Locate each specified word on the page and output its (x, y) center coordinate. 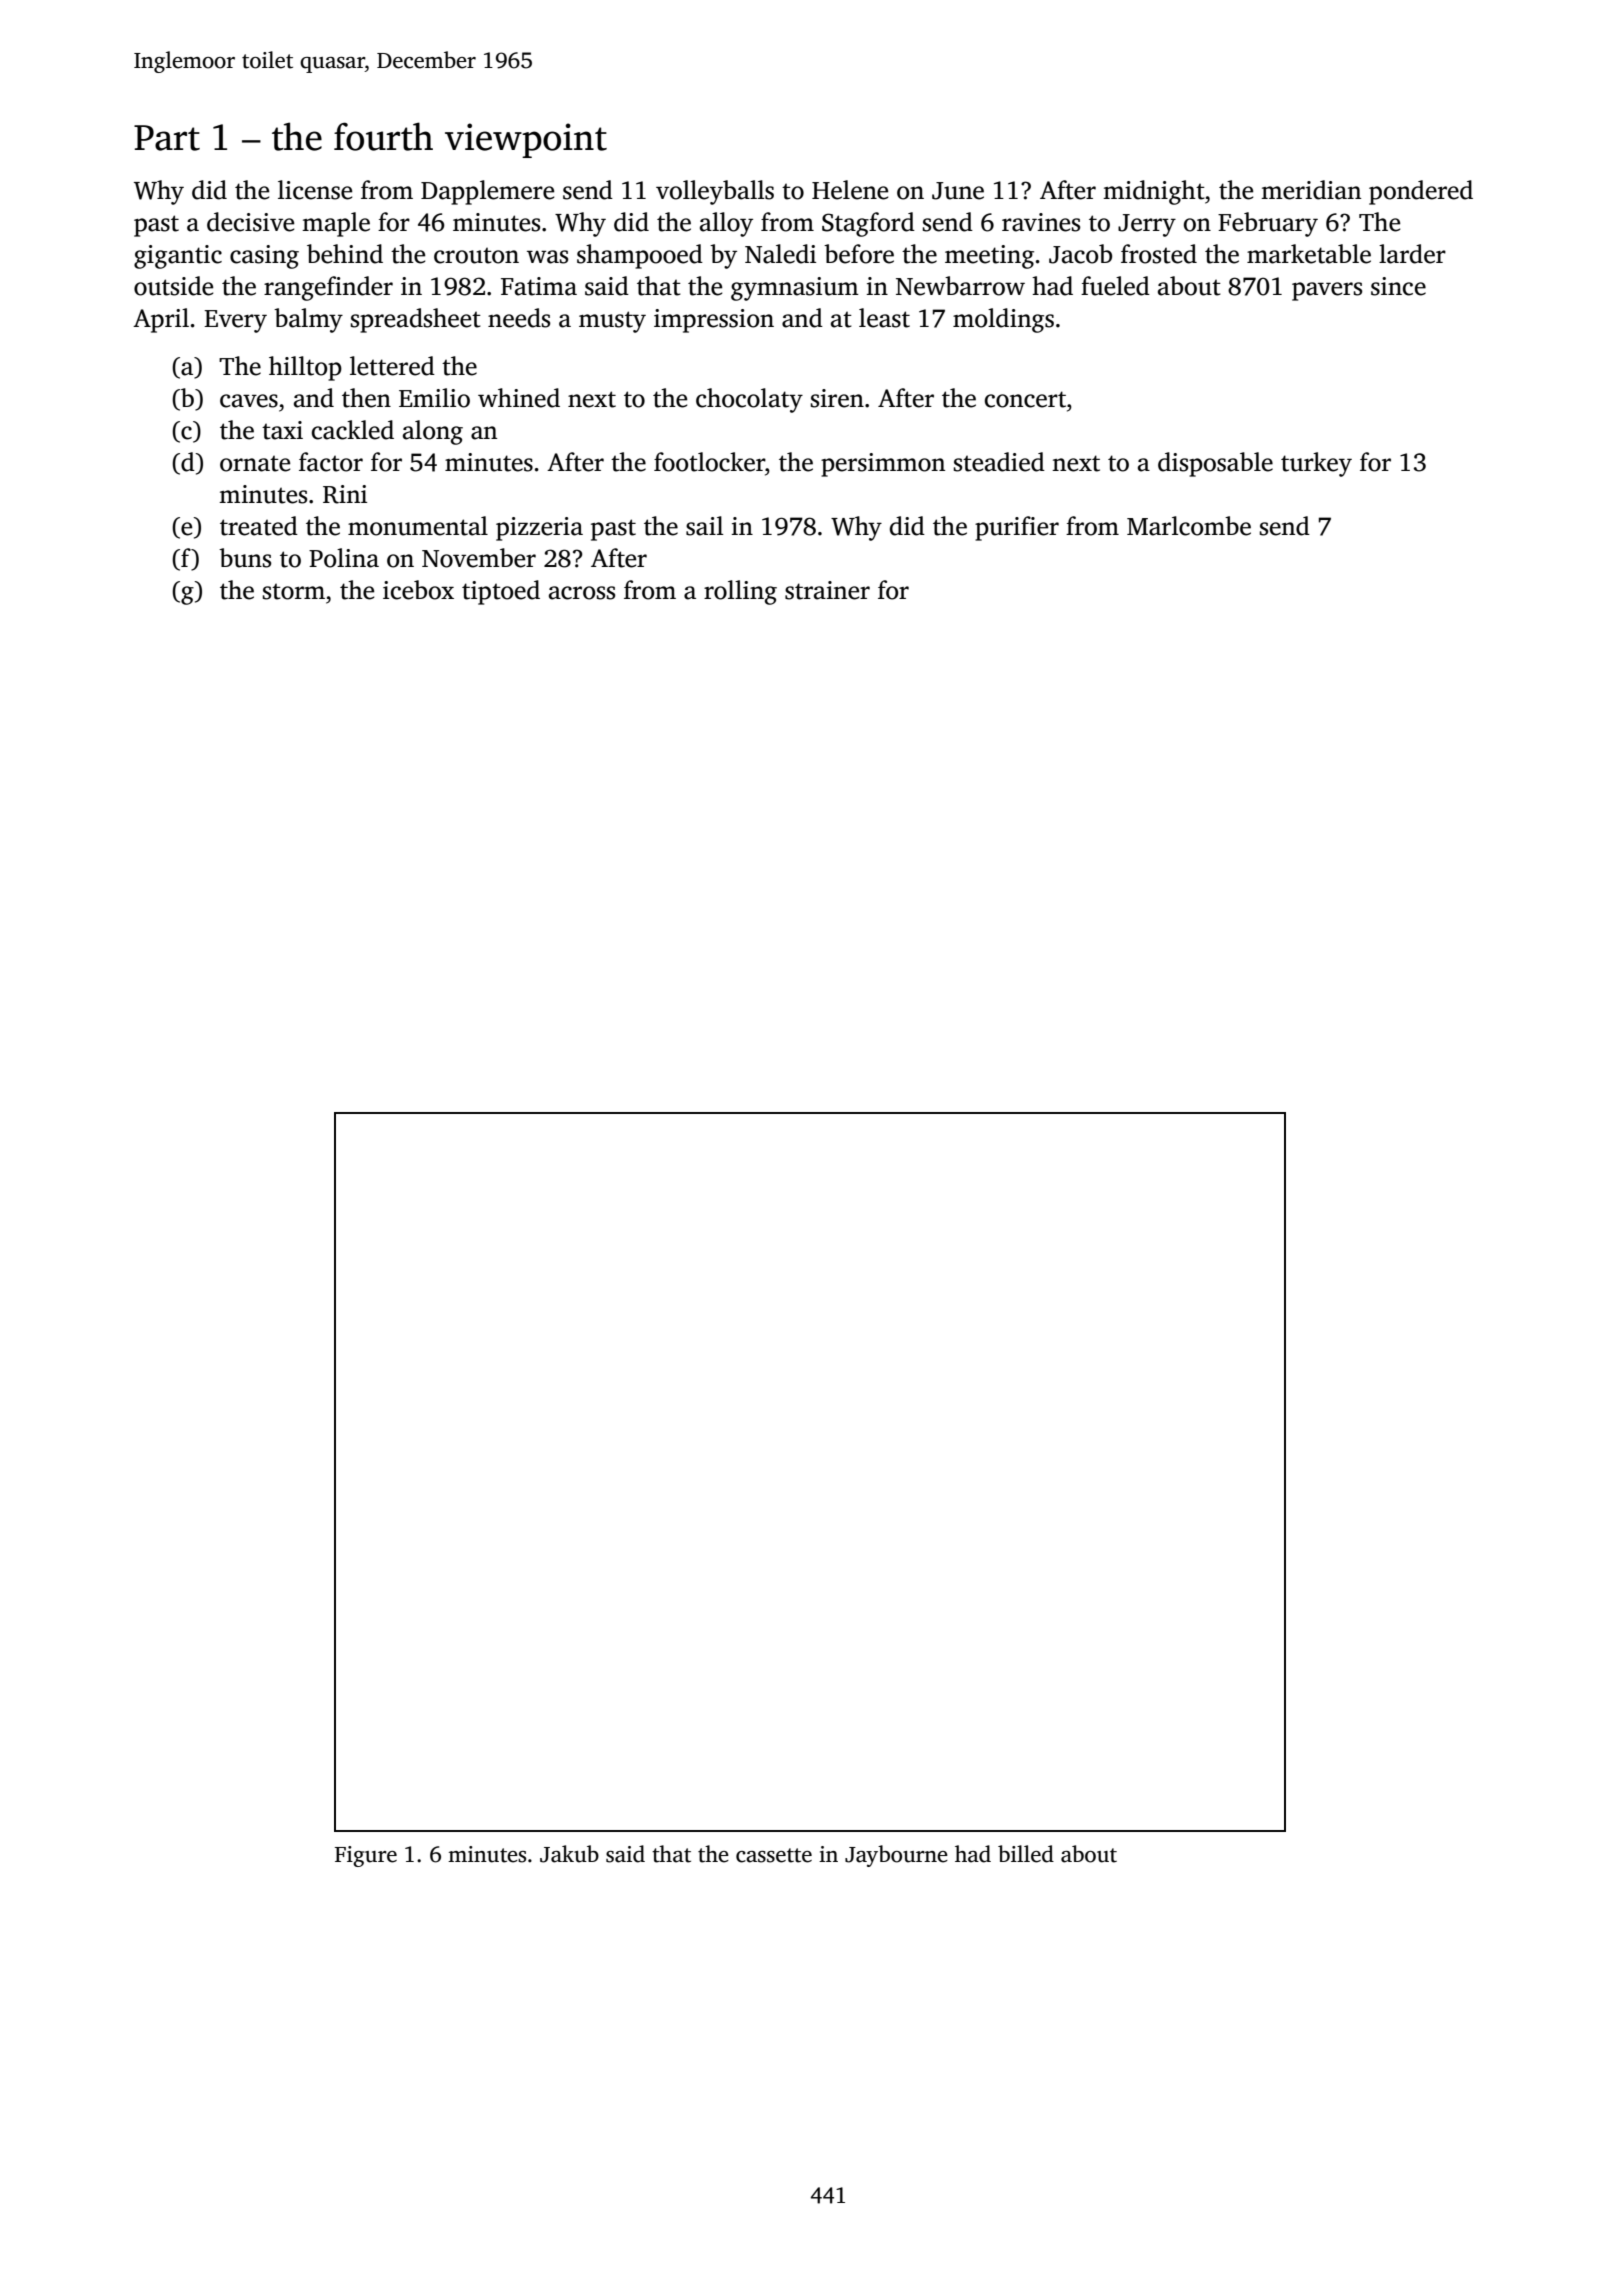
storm (294, 592)
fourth (383, 136)
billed (1026, 1854)
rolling (740, 592)
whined (519, 398)
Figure (366, 1856)
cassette (774, 1855)
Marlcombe (1189, 526)
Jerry (1147, 225)
